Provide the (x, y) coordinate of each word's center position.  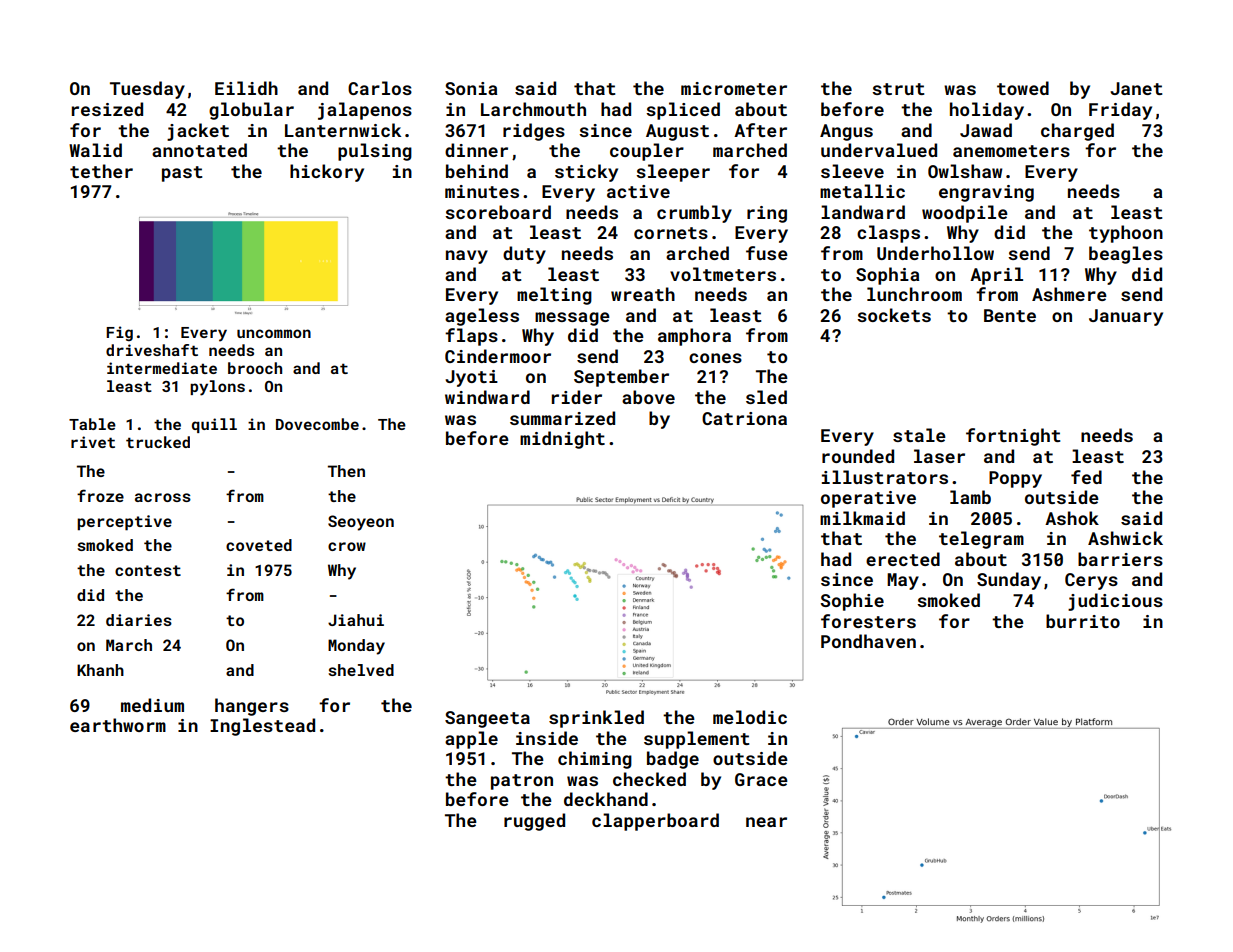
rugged (534, 822)
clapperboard (655, 822)
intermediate (162, 368)
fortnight (1013, 437)
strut (898, 89)
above (648, 397)
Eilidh (246, 88)
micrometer (734, 88)
